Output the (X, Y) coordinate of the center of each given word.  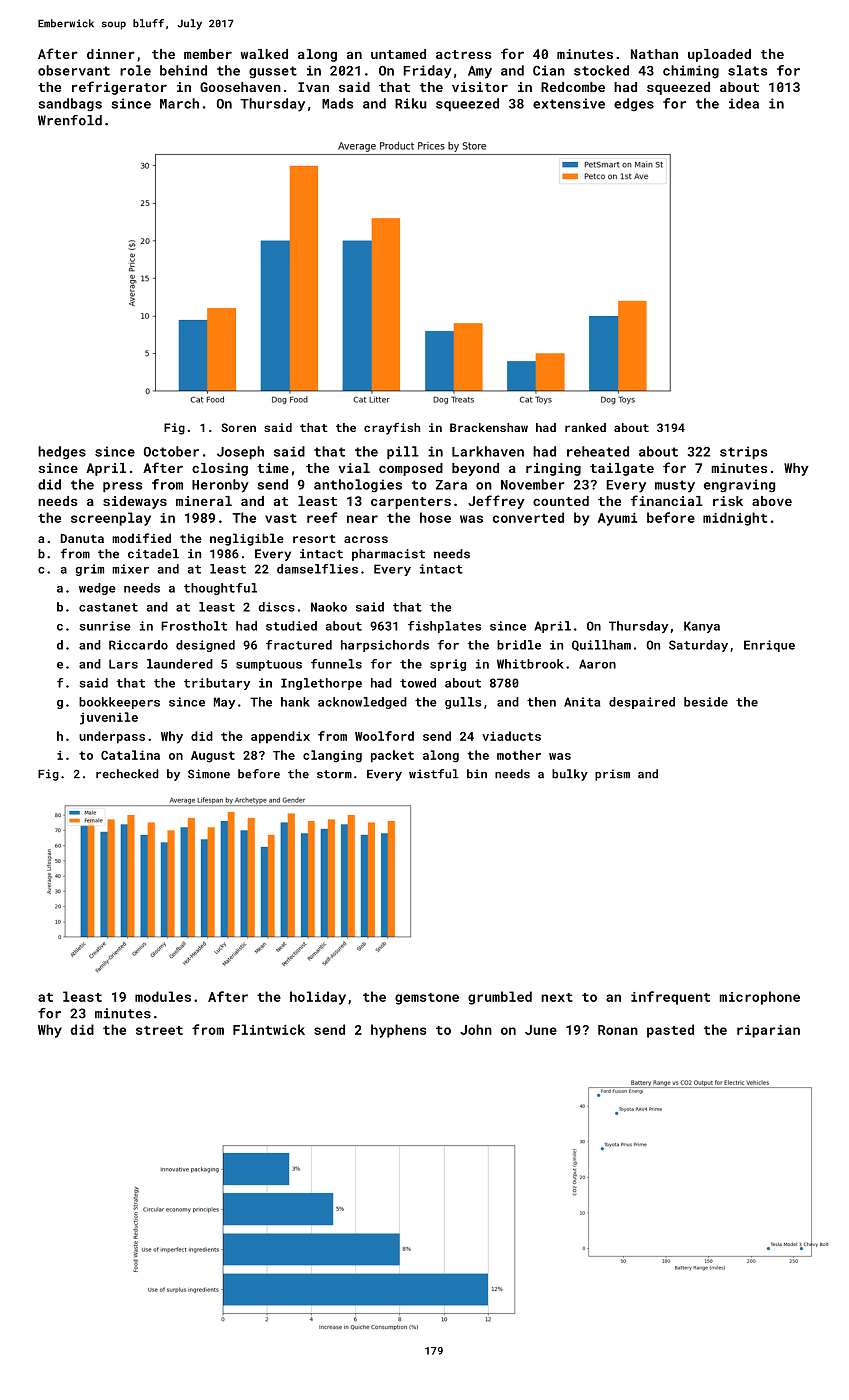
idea (744, 103)
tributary (217, 684)
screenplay (111, 519)
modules (163, 996)
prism (612, 775)
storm (334, 774)
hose (435, 517)
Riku (411, 103)
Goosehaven (240, 87)
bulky (570, 775)
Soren (238, 427)
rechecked (127, 774)
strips (744, 452)
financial (667, 500)
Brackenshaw (489, 427)
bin (477, 774)
